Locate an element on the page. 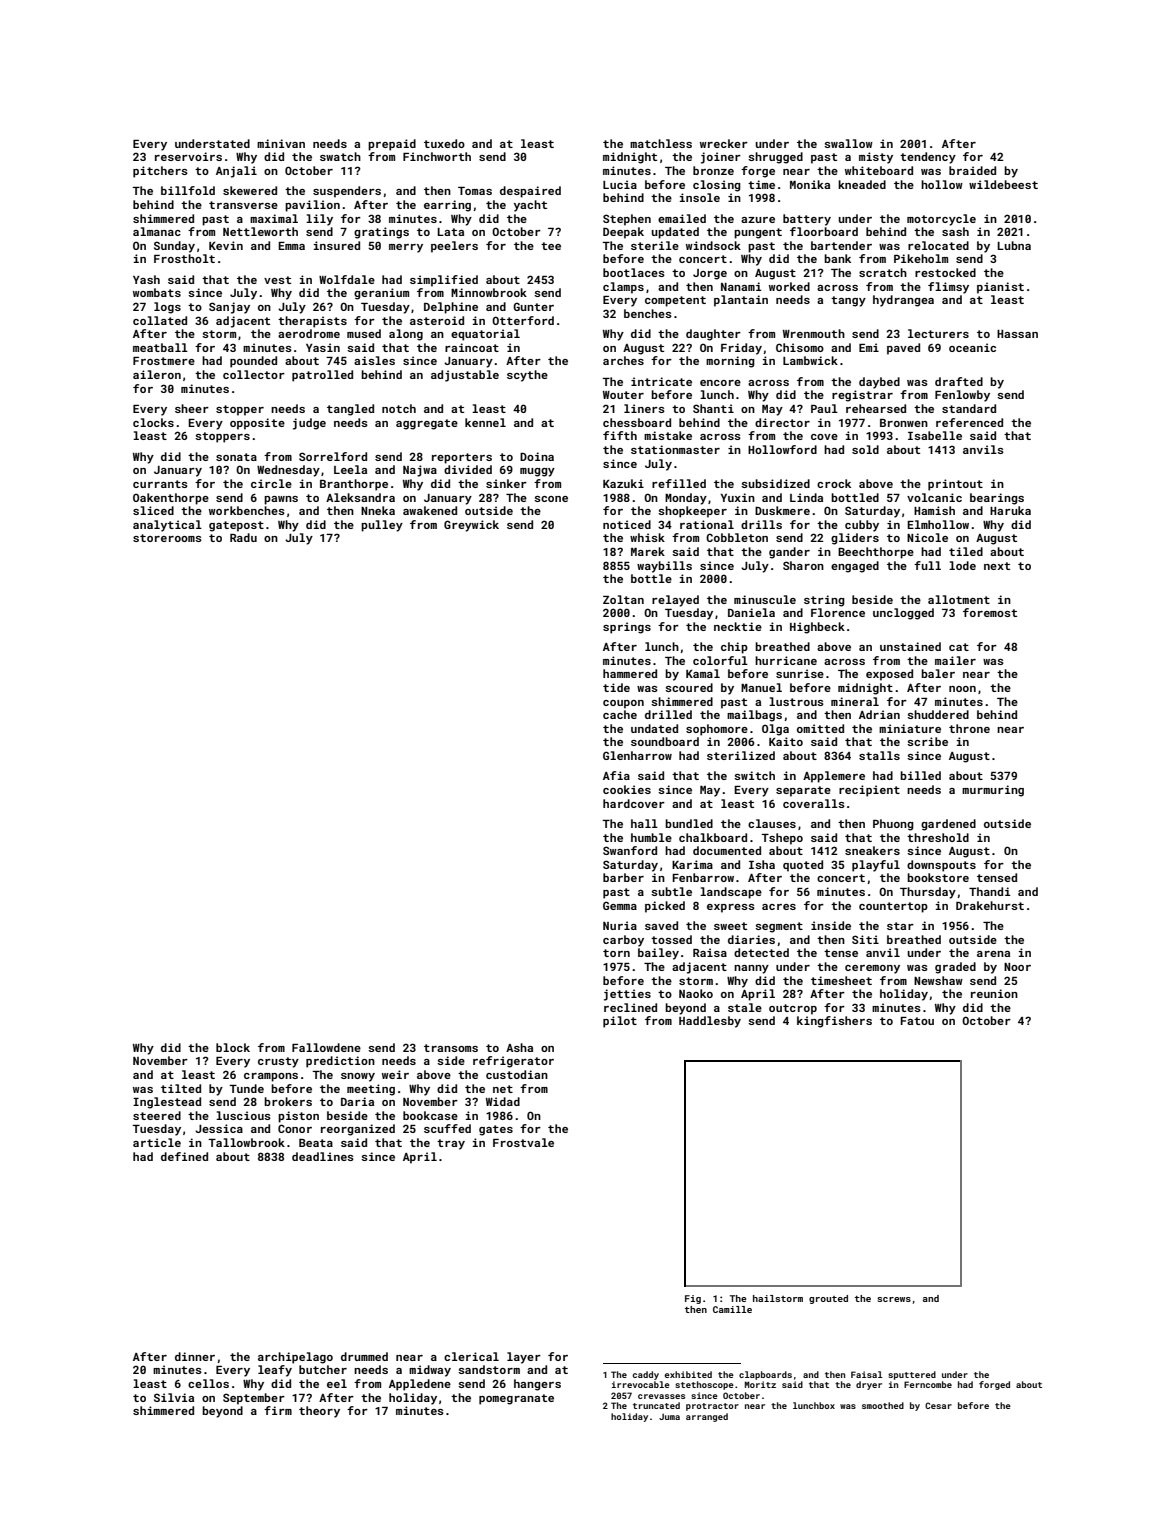 The width and height of the page is (1176, 1522). pitchers is located at coordinates (160, 172).
